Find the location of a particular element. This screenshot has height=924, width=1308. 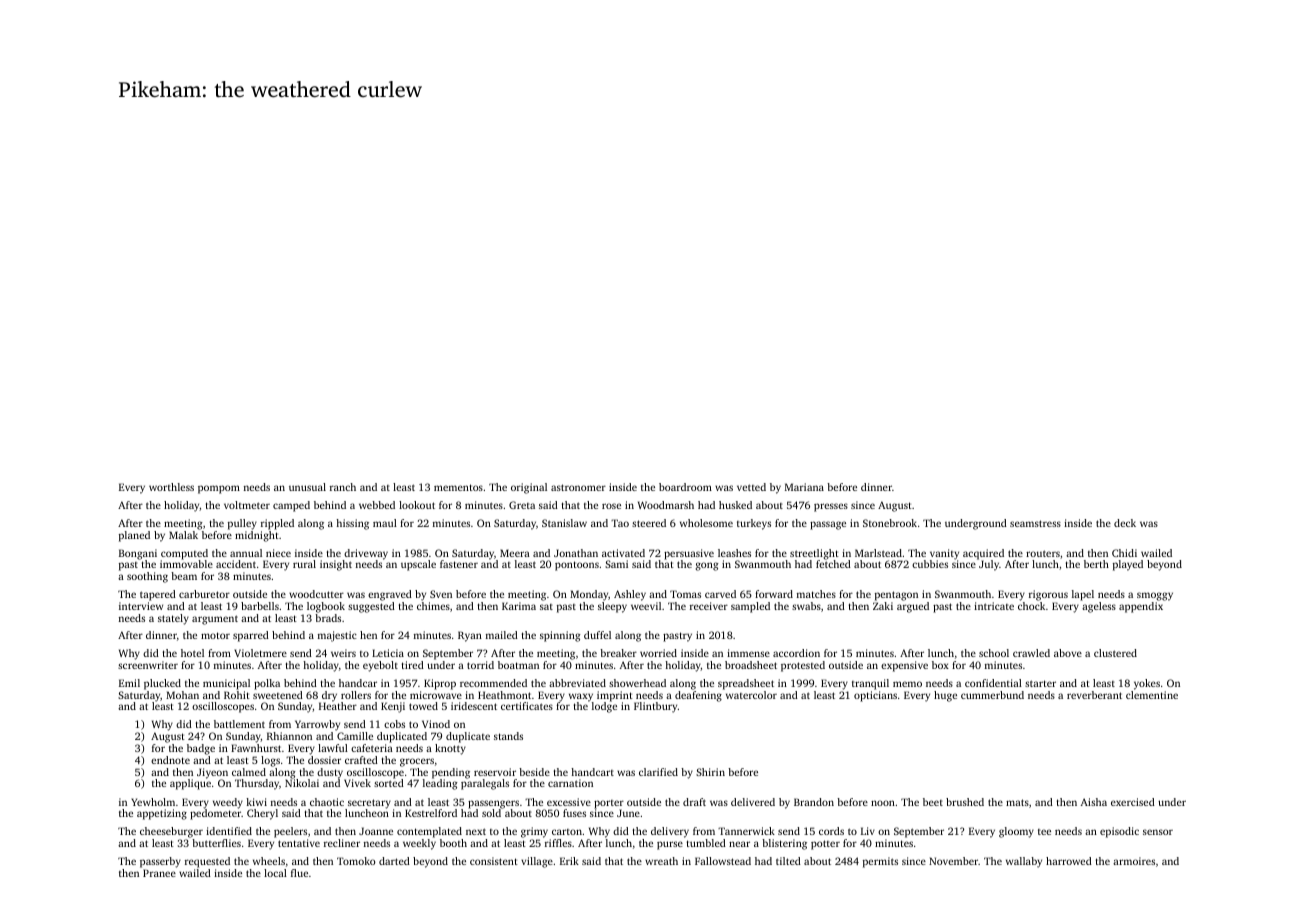

ageless is located at coordinates (1099, 607).
